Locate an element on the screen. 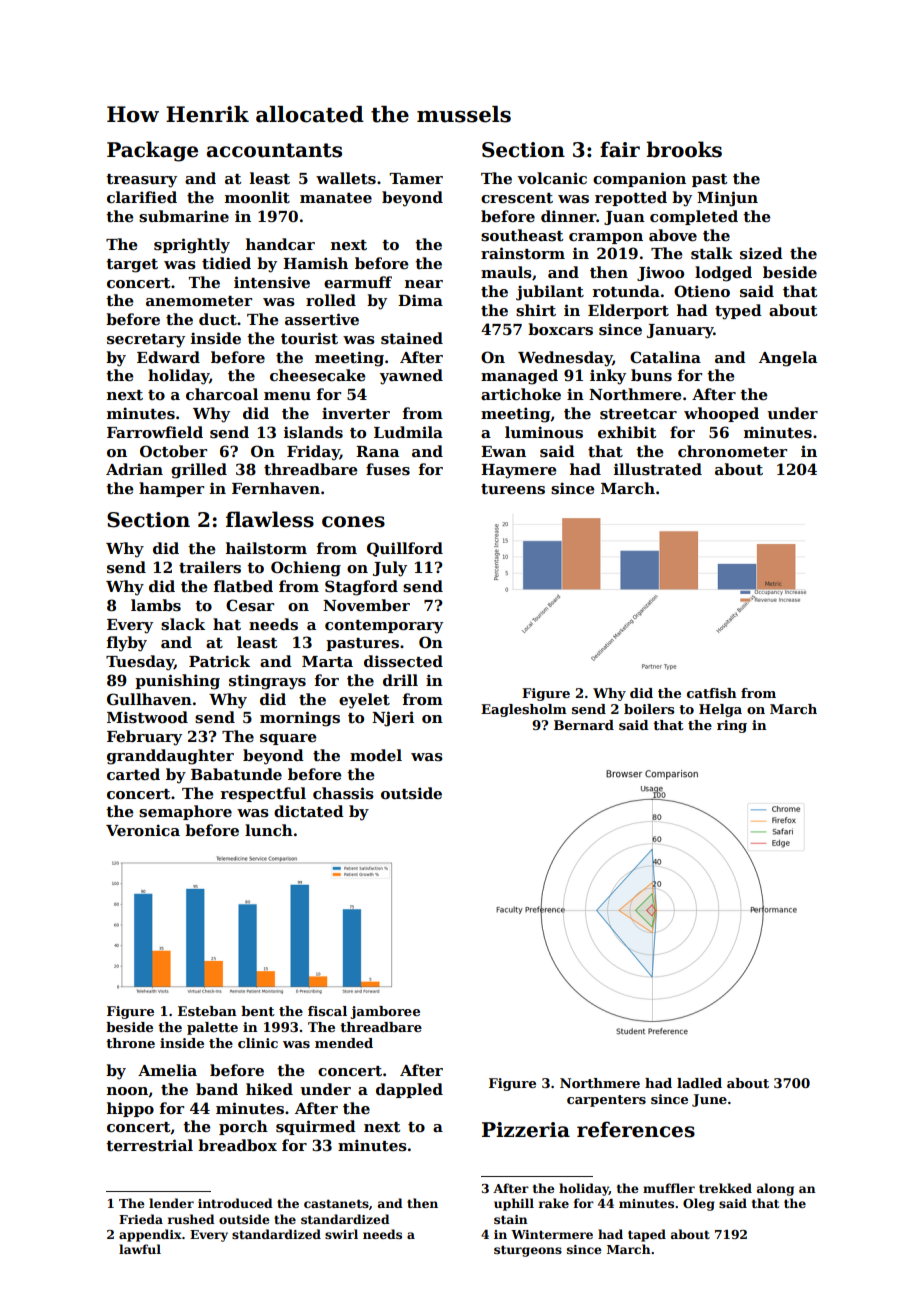  Oleg is located at coordinates (699, 1204).
